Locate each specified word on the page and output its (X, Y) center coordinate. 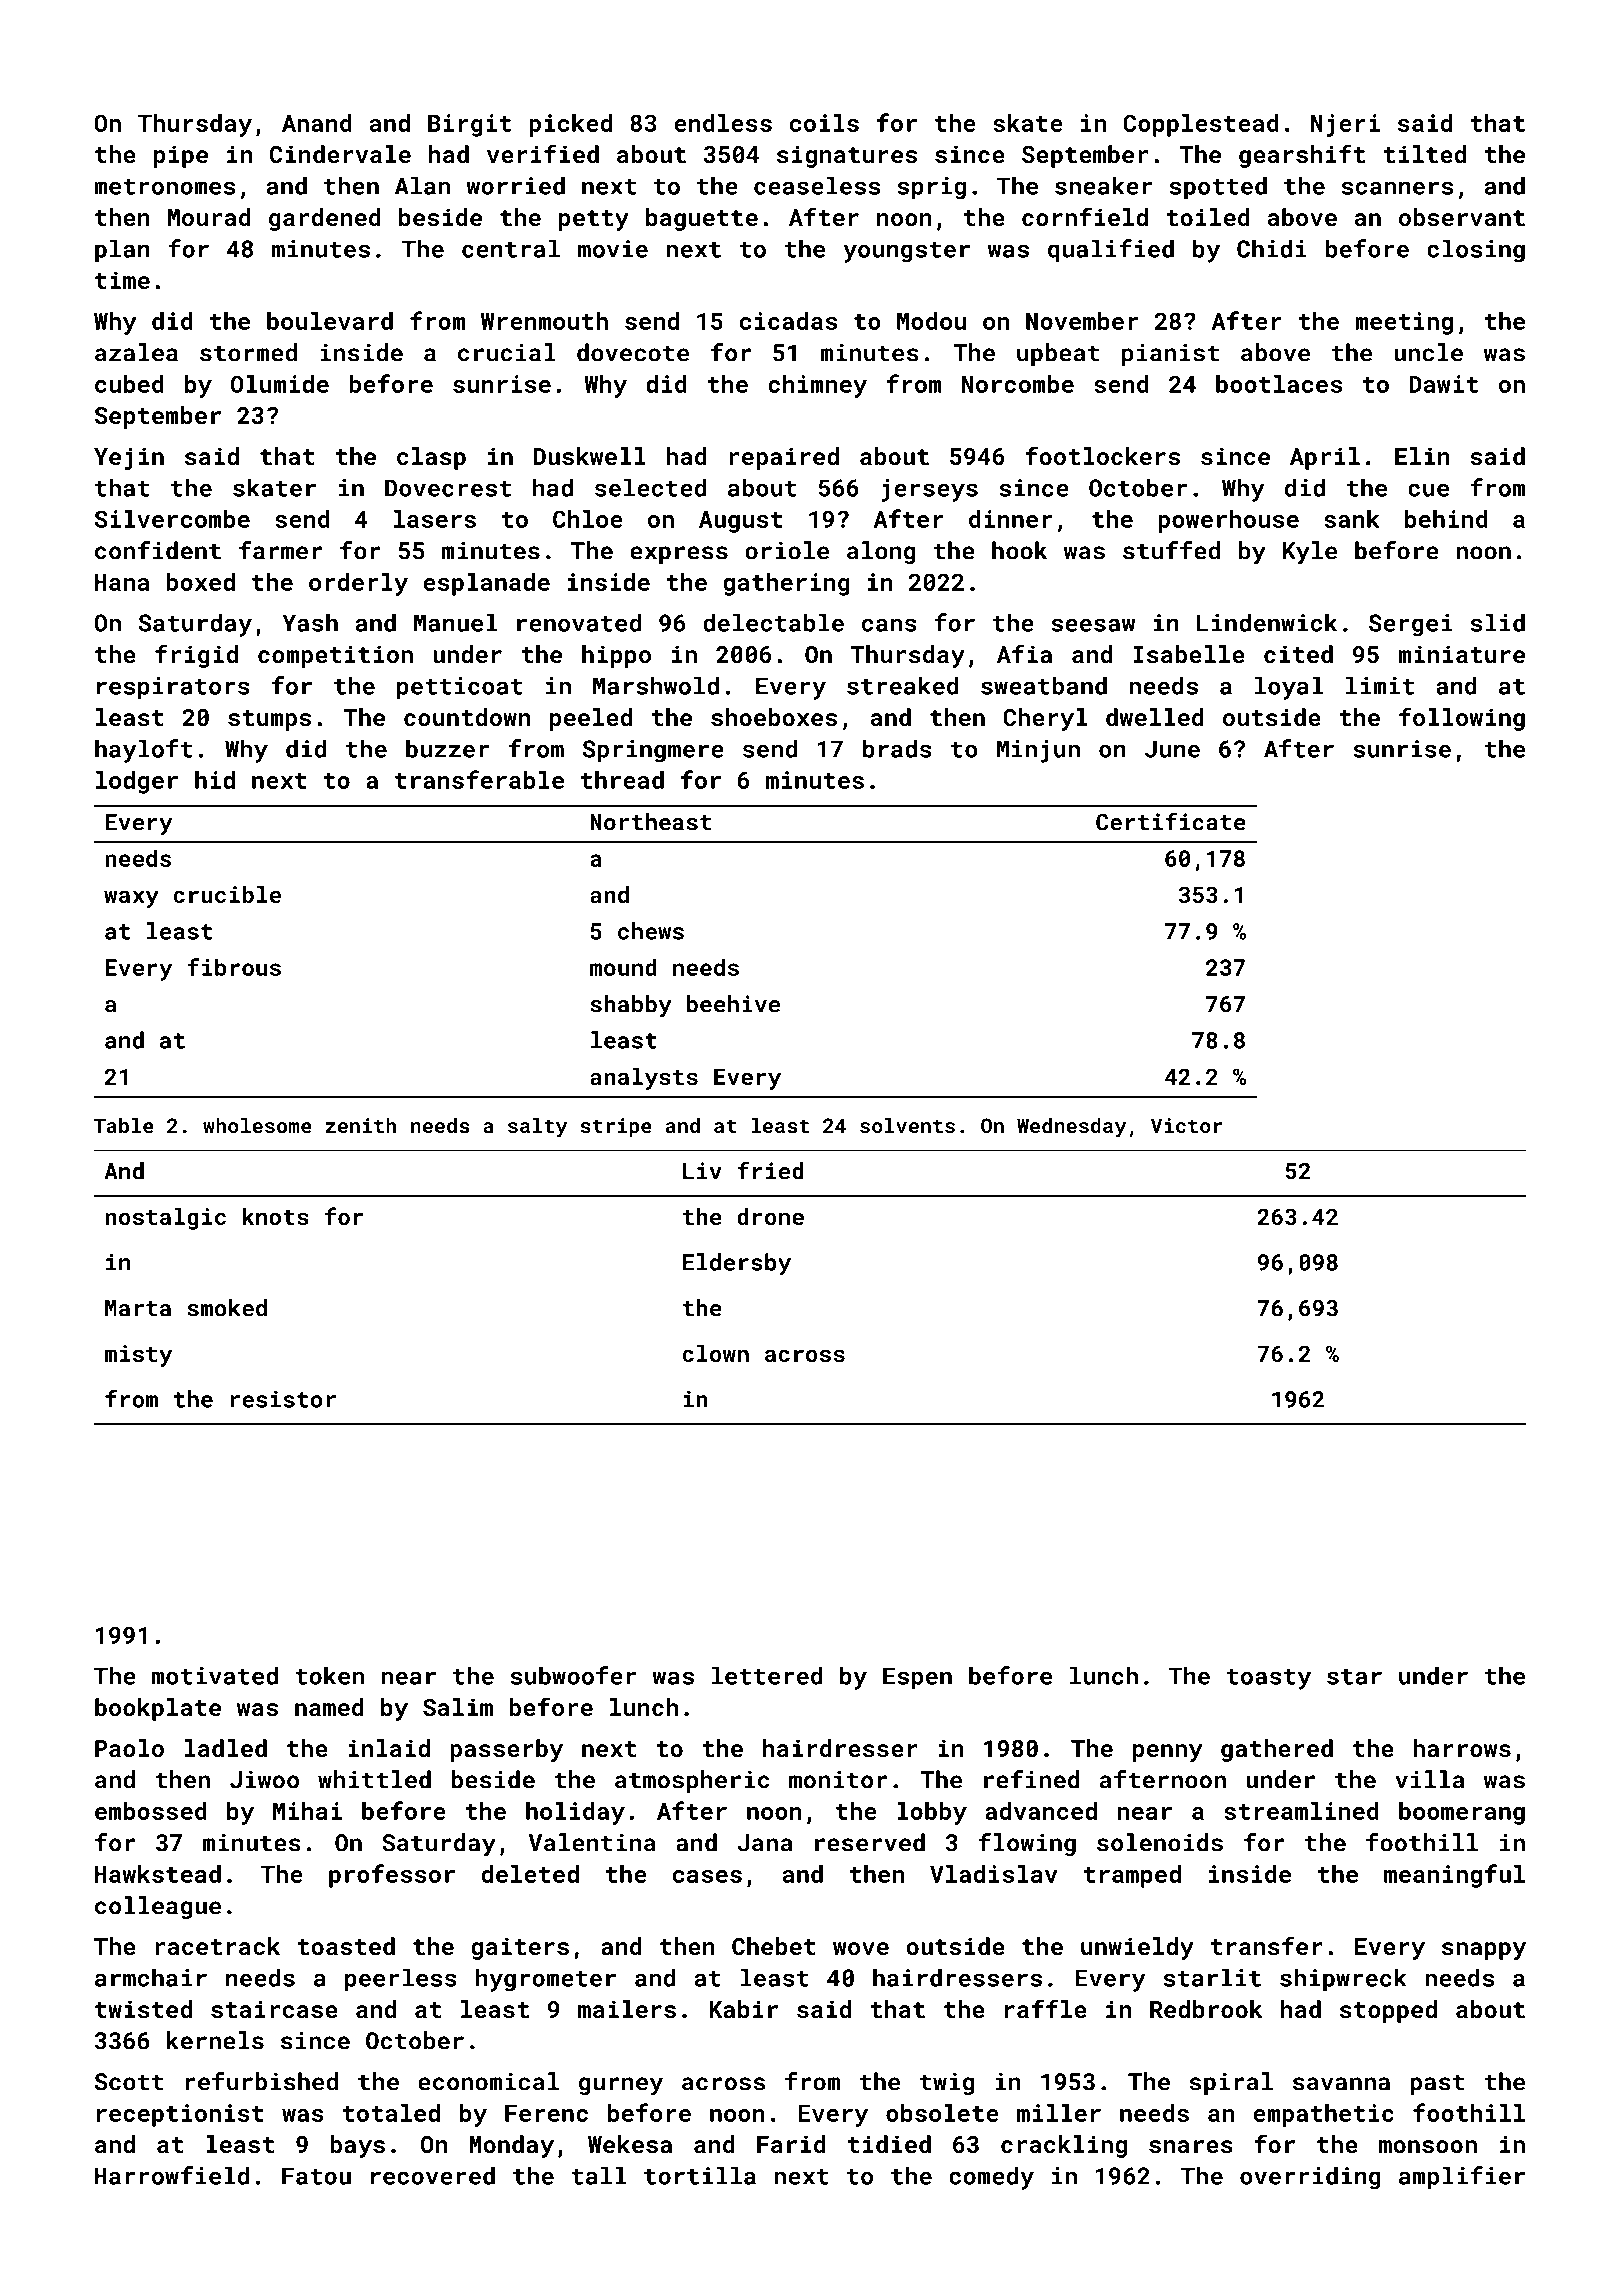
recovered (433, 2175)
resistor (283, 1399)
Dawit (1443, 384)
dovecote (633, 352)
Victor (1186, 1125)
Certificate (1171, 821)
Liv (702, 1170)
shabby (631, 1006)
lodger (137, 782)
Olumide (280, 384)
